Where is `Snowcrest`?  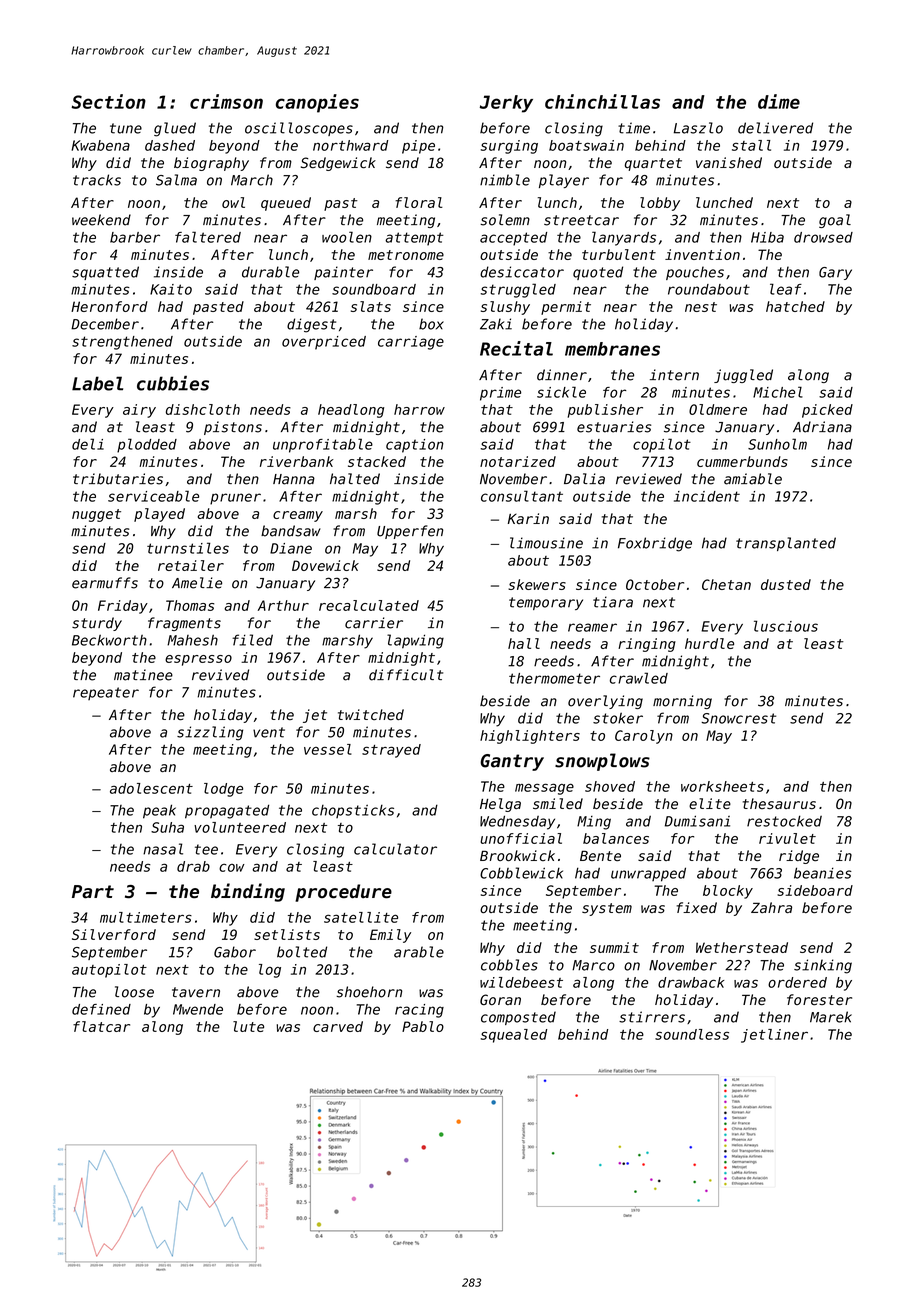
Snowcrest is located at coordinates (738, 718).
